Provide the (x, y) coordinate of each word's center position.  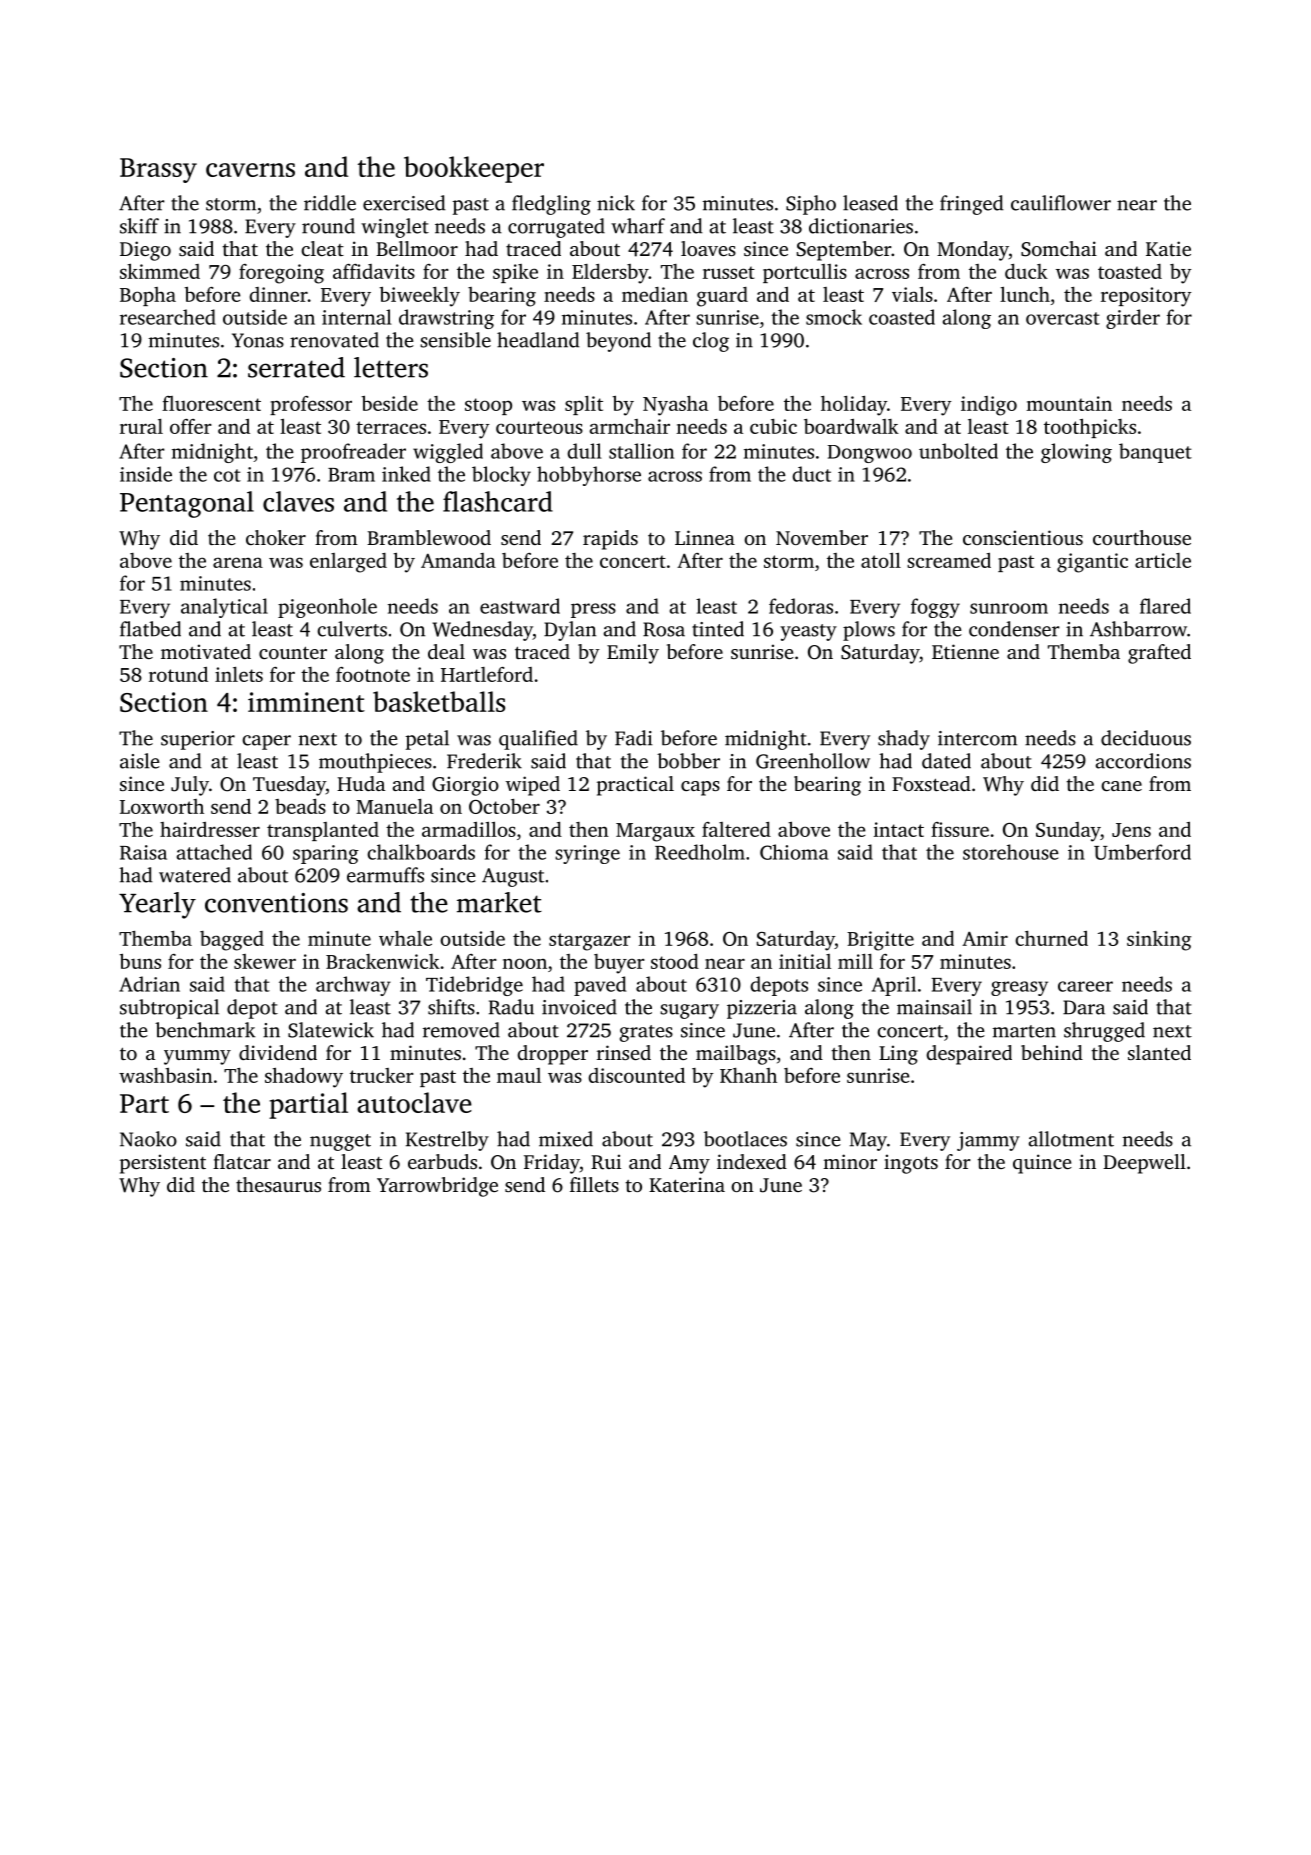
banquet (1155, 453)
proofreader (353, 453)
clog (711, 342)
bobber (688, 761)
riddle (330, 203)
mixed (566, 1139)
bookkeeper (474, 169)
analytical (224, 608)
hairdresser (210, 829)
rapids (610, 540)
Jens (1131, 830)
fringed (972, 205)
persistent (163, 1164)
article (1163, 560)
